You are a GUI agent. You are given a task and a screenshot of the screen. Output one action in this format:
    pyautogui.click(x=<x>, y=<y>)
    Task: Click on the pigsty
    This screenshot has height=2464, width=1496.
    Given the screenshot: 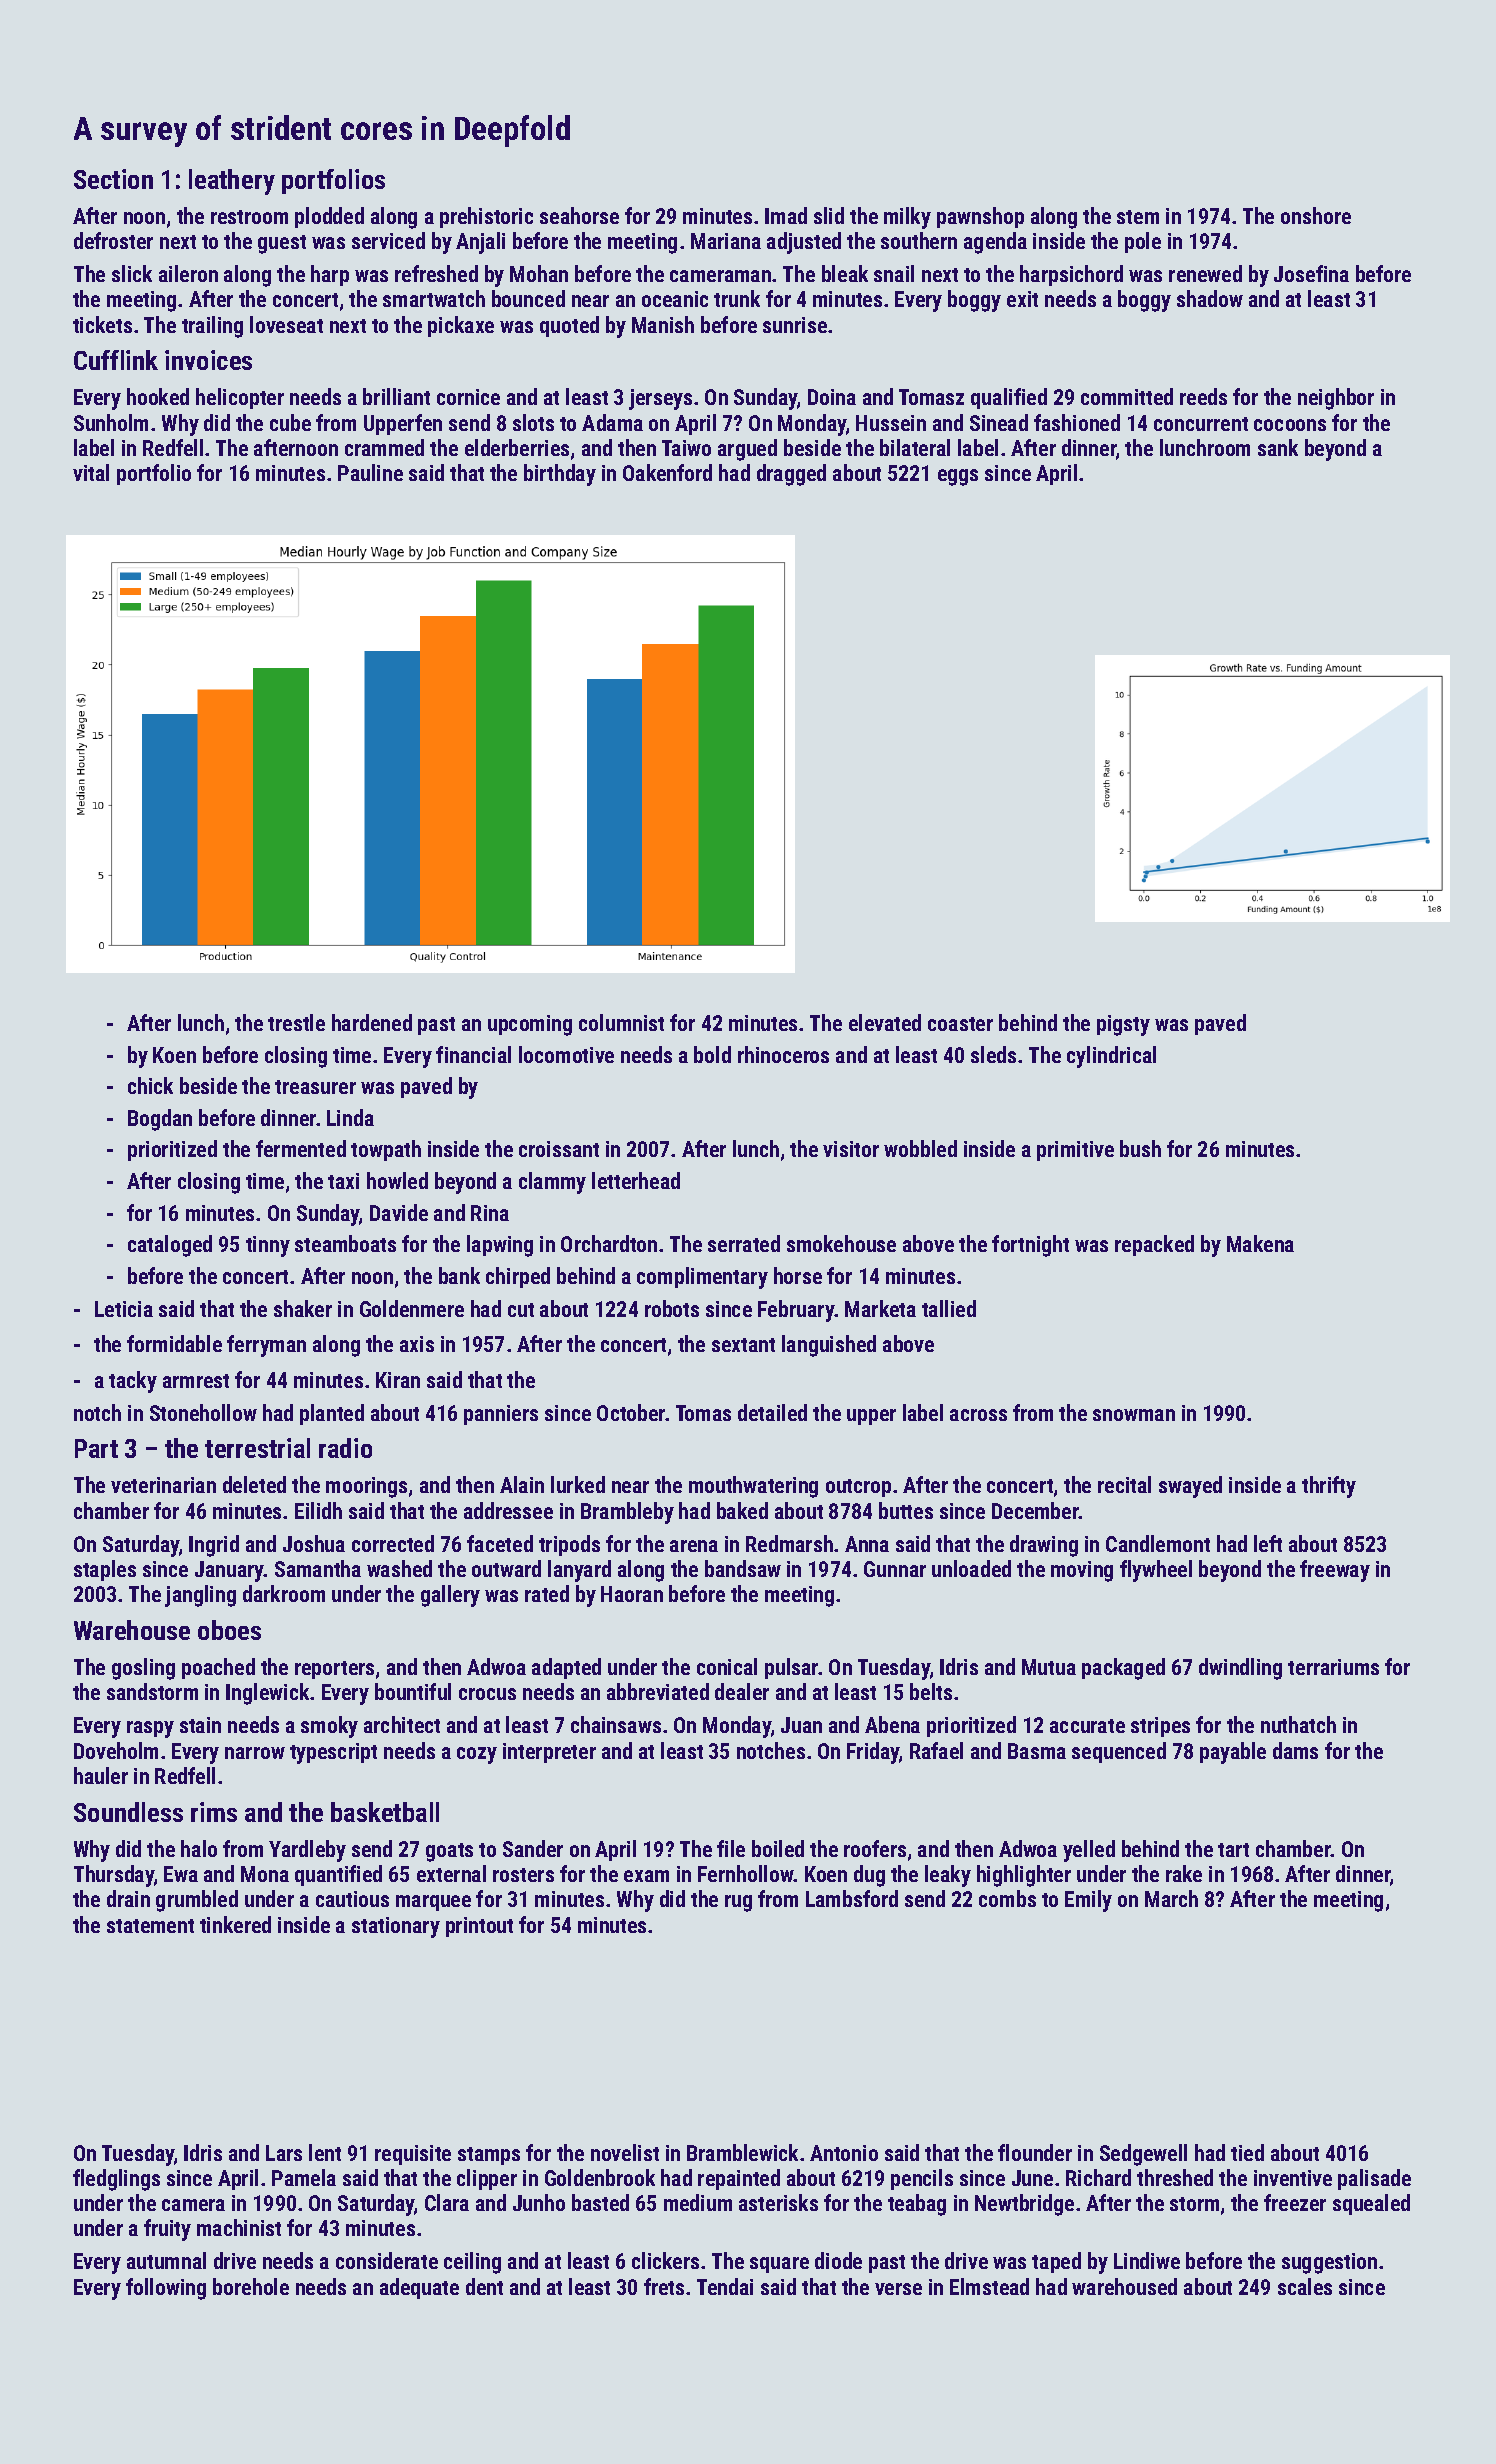 What is the action you would take?
    pyautogui.click(x=1123, y=1025)
